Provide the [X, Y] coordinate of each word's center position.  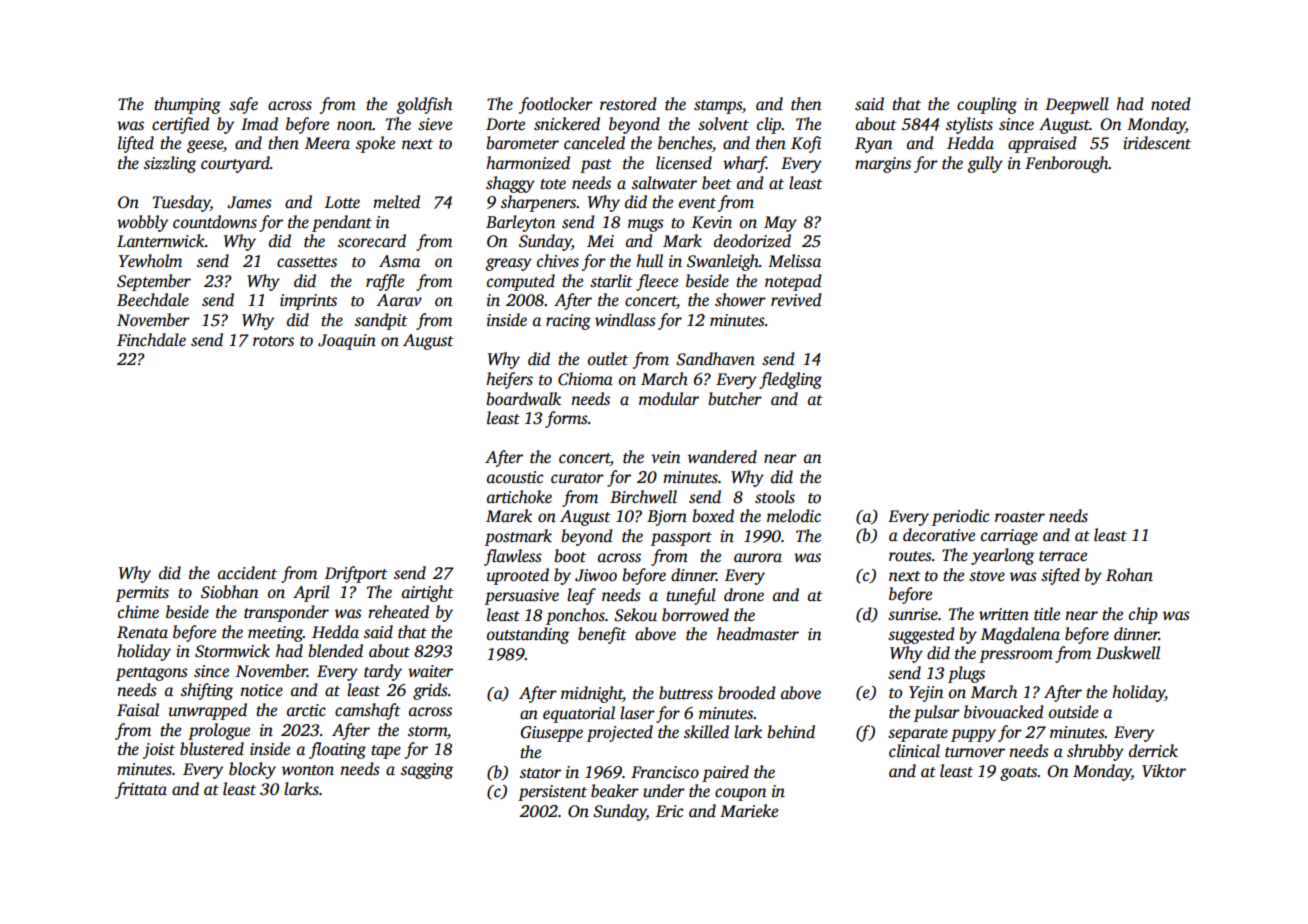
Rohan [1129, 575]
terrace [1063, 556]
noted [1171, 104]
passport [681, 539]
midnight [592, 694]
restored [628, 104]
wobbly [142, 223]
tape [386, 752]
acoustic [515, 477]
